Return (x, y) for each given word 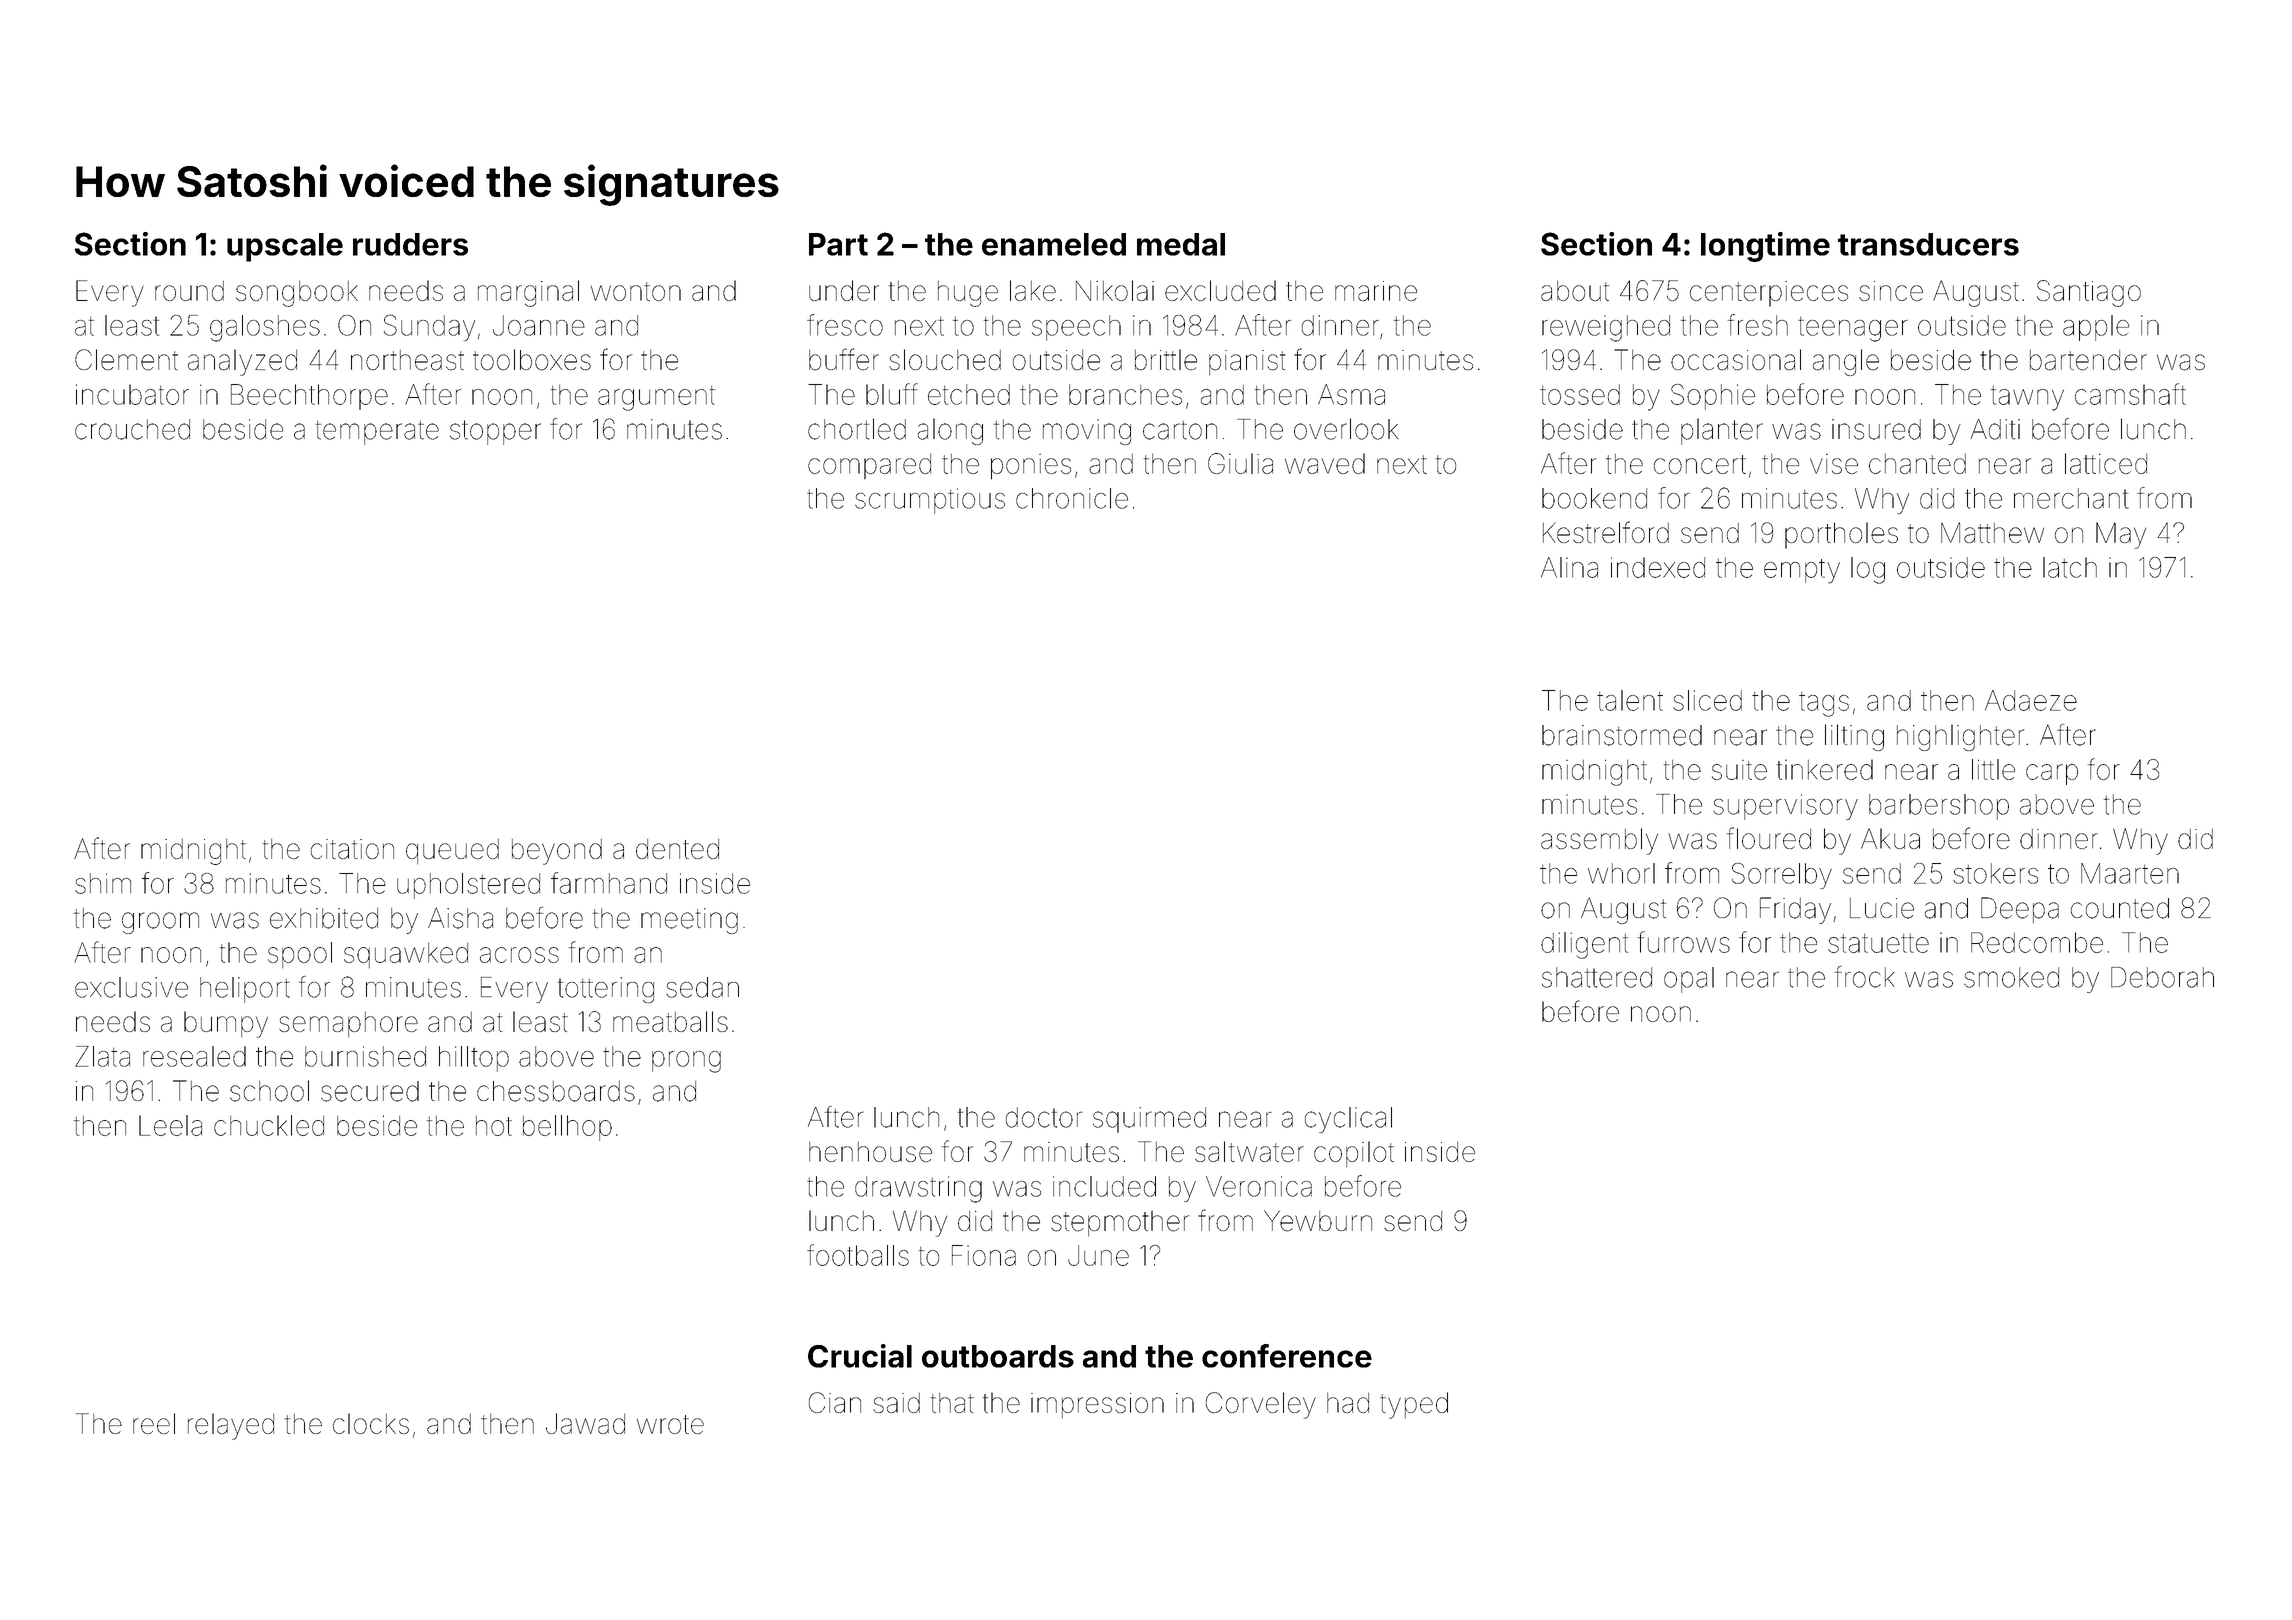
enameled (1054, 244)
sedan (702, 987)
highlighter (1960, 737)
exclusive (131, 987)
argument (656, 398)
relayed (231, 1426)
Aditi (1995, 429)
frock (1865, 977)
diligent (1584, 945)
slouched (945, 360)
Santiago (2089, 293)
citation (352, 849)
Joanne (539, 325)
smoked (2011, 977)
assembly (1599, 841)
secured (370, 1091)
